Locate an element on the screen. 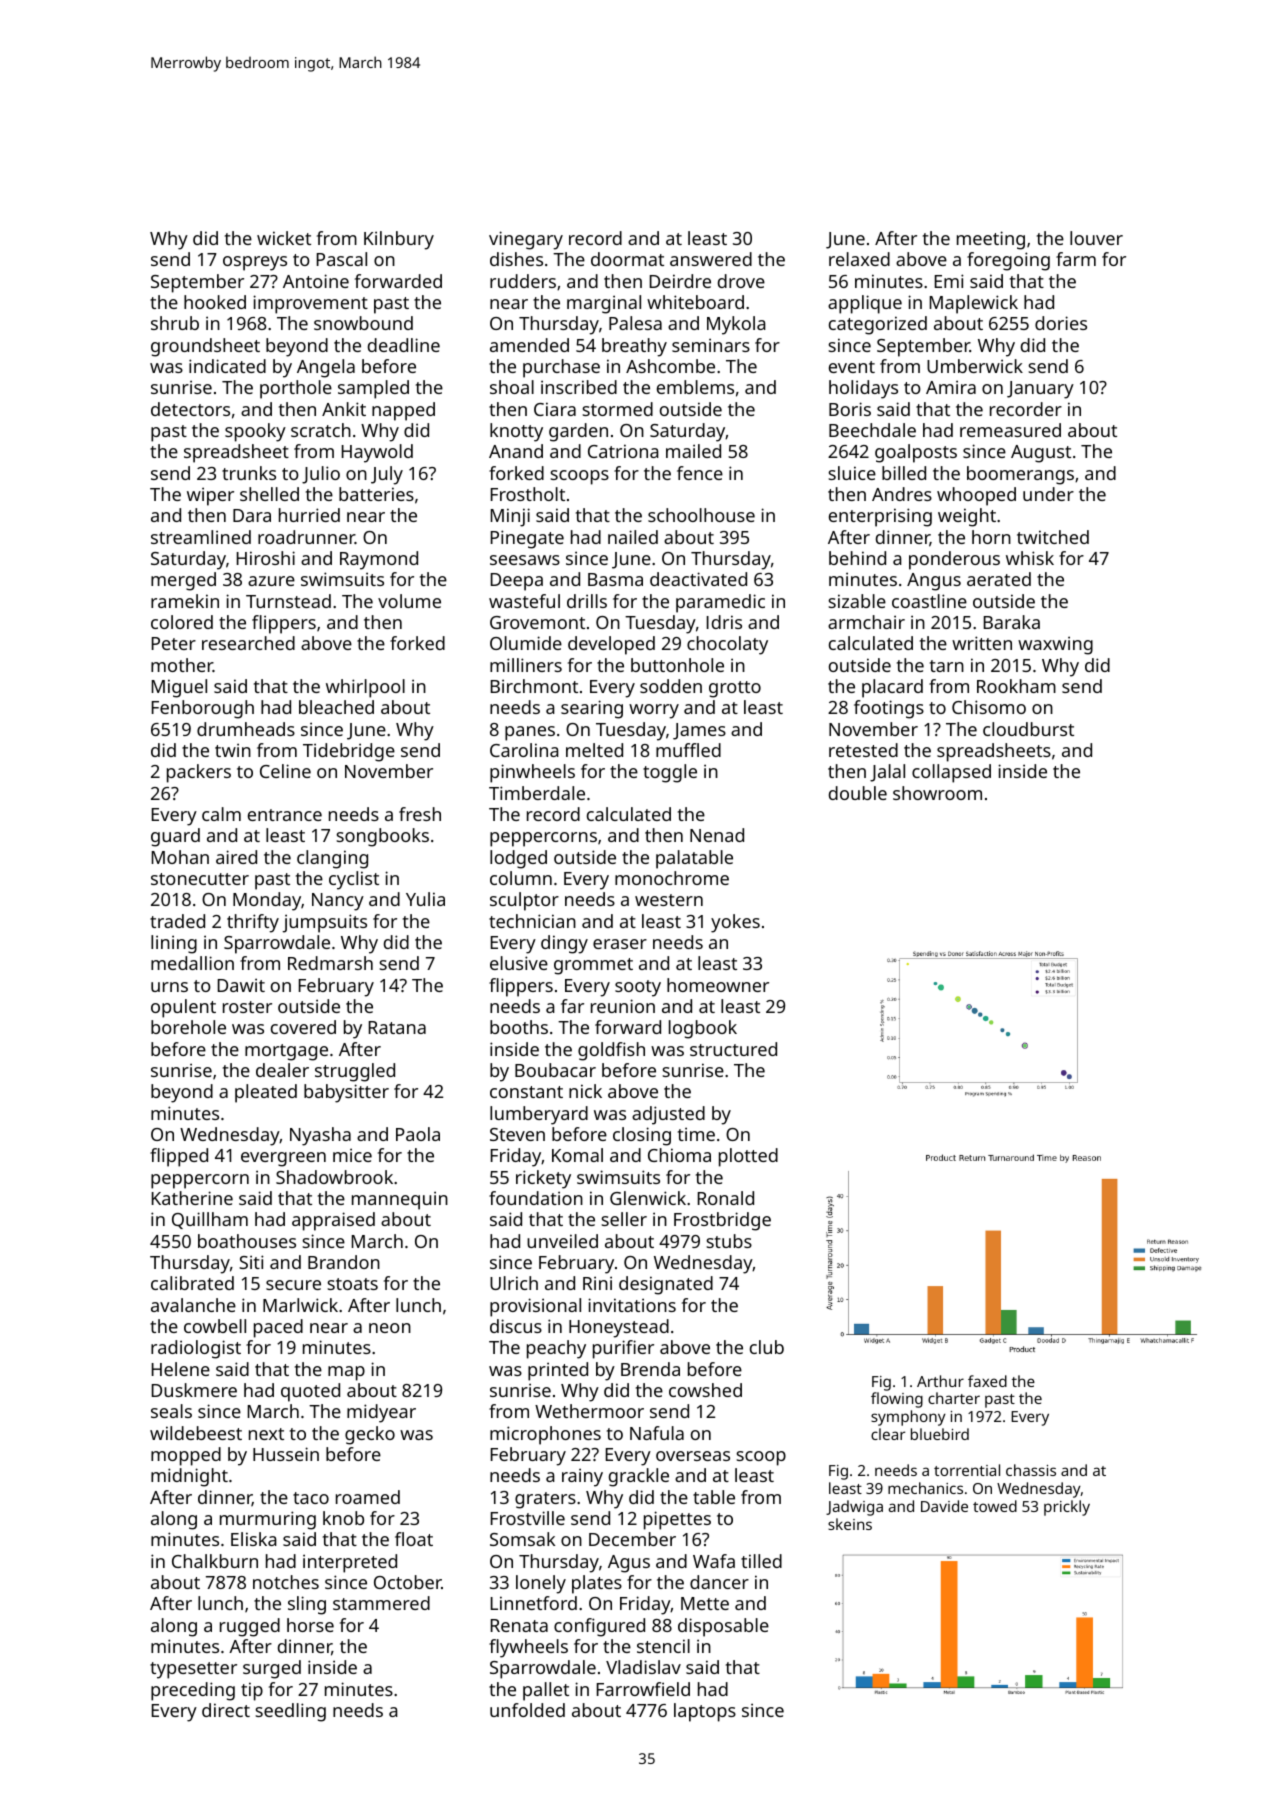 This screenshot has height=1806, width=1277. faxed is located at coordinates (987, 1381).
